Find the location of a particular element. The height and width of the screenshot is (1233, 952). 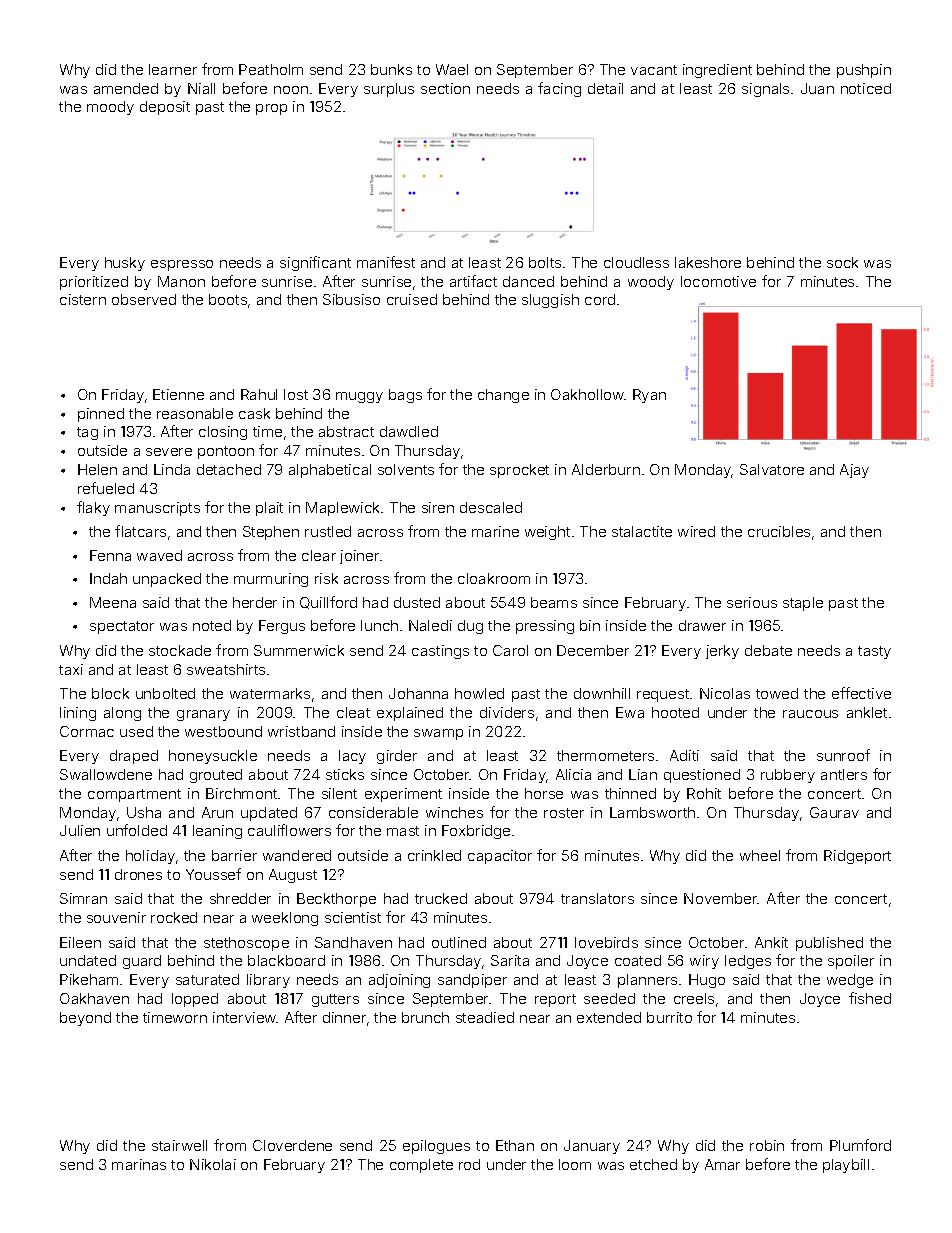

block is located at coordinates (110, 693).
